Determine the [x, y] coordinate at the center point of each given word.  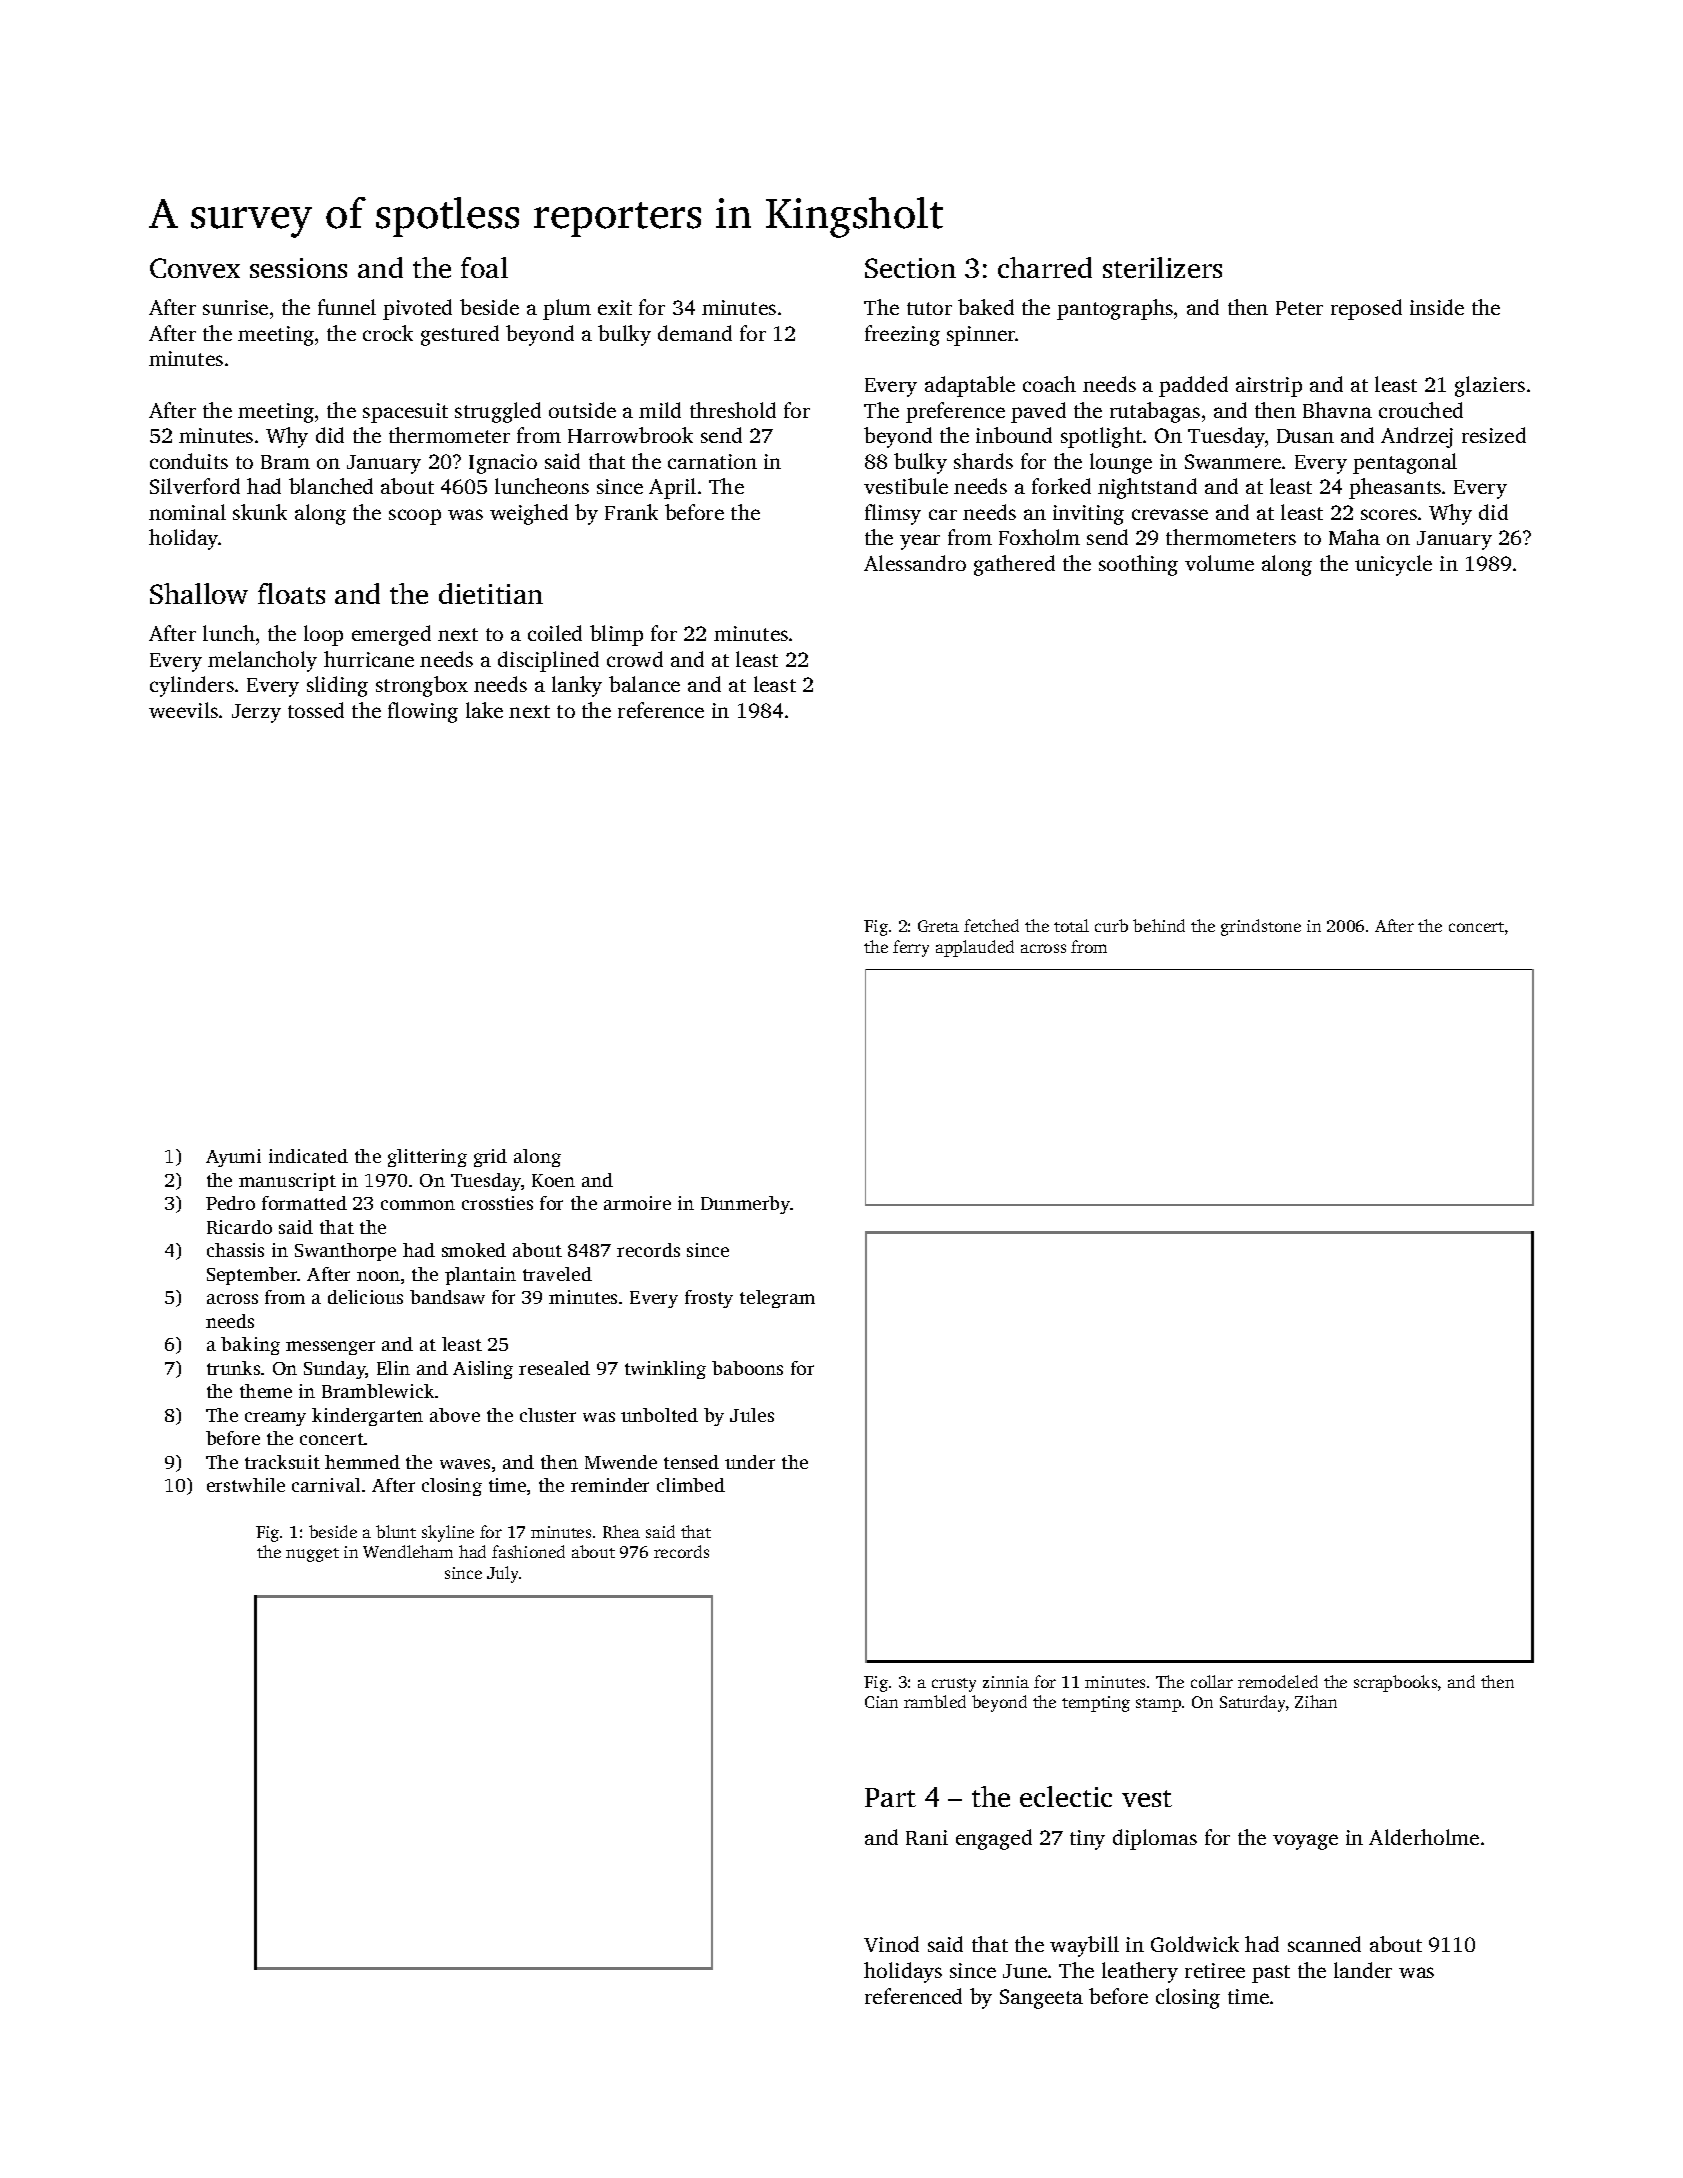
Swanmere [1233, 461]
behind [1159, 925]
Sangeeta [1041, 1999]
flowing [423, 712]
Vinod [891, 1944]
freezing [902, 335]
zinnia [1006, 1682]
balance [644, 684]
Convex [195, 268]
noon [378, 1276]
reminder [610, 1485]
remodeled [1278, 1681]
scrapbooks [1395, 1683]
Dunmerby [746, 1205]
